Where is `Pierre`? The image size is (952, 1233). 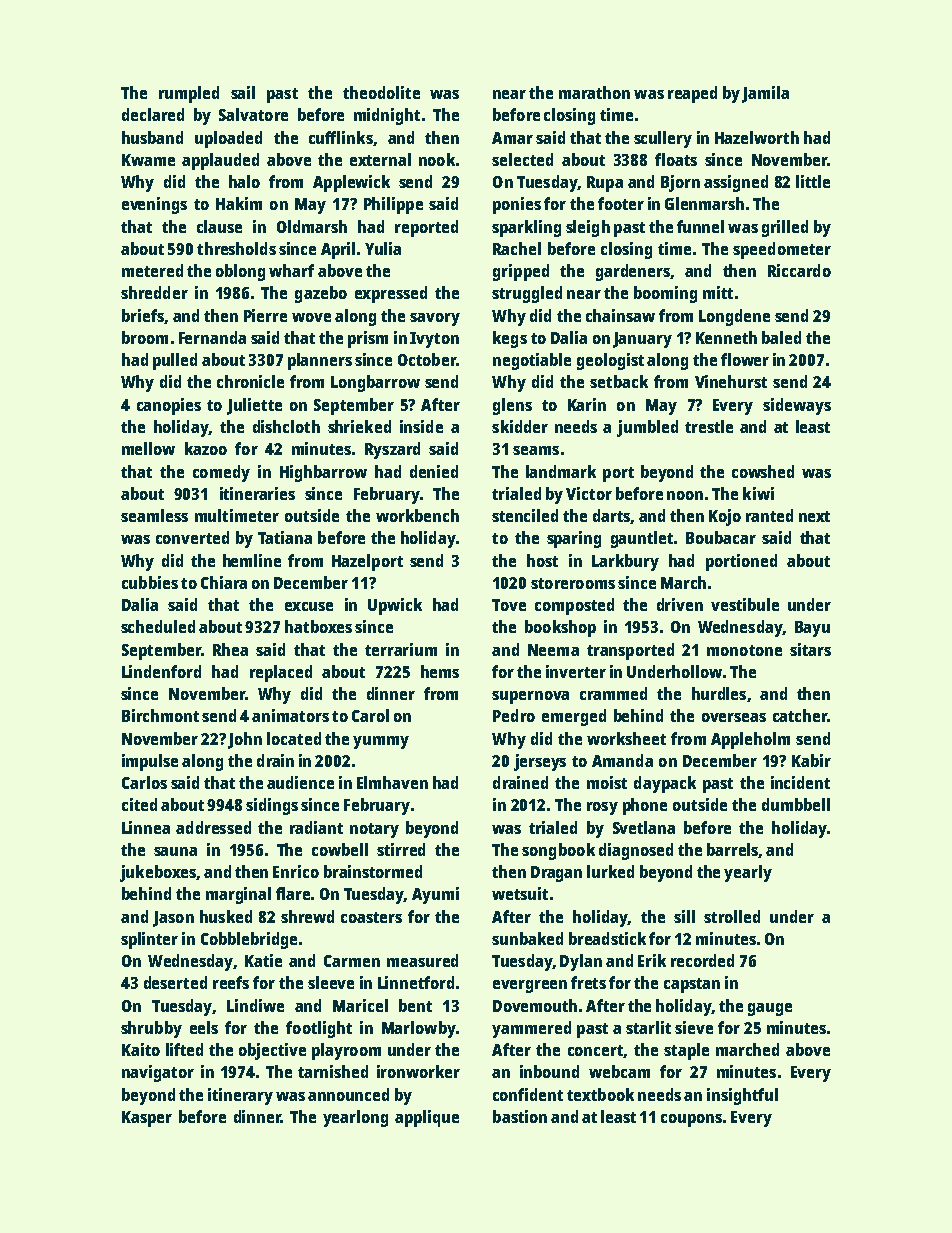 Pierre is located at coordinates (265, 315).
